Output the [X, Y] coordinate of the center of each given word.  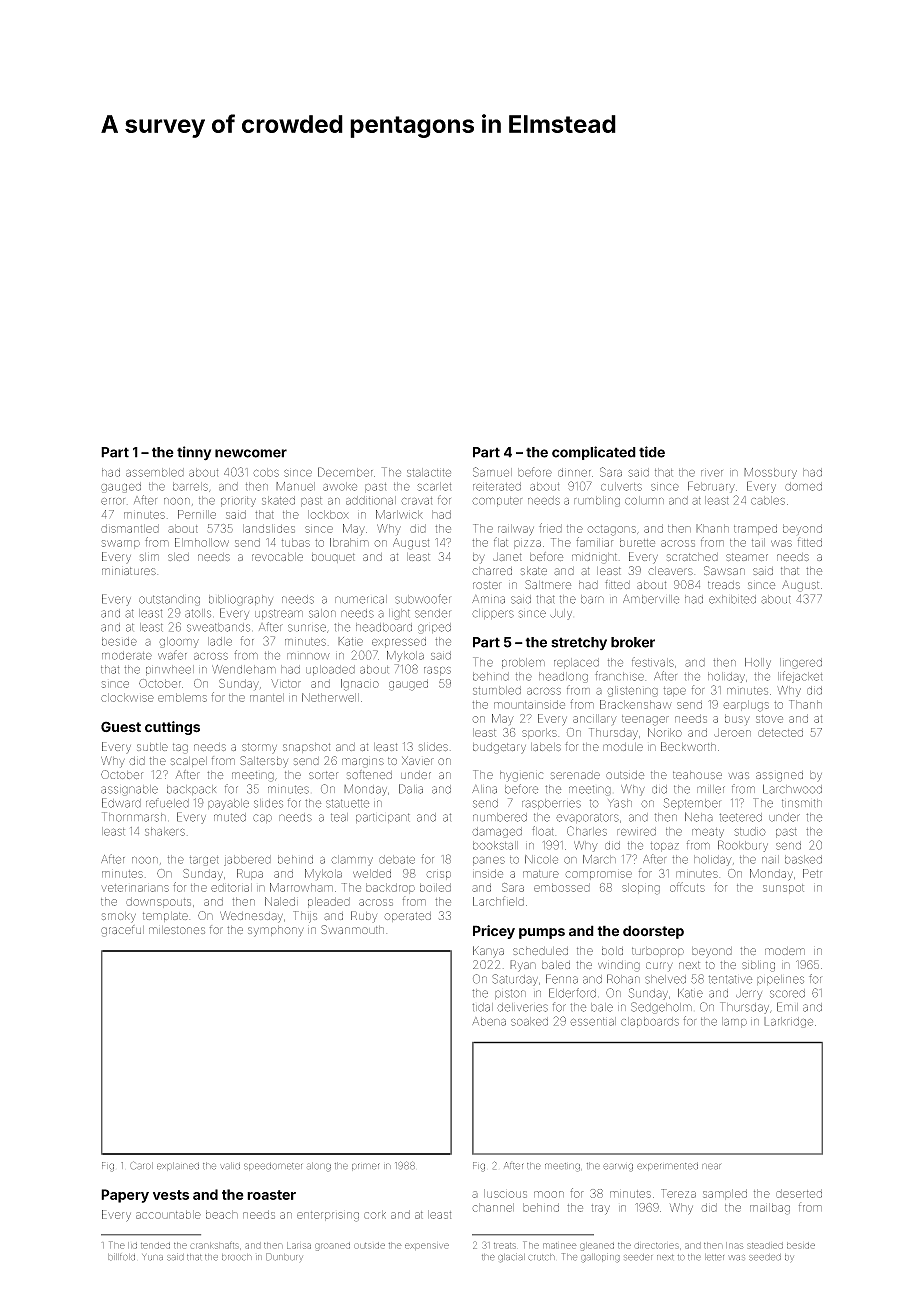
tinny [194, 453]
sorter [323, 775]
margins [363, 763]
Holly [758, 663]
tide [652, 452]
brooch [237, 1257]
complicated [594, 453]
